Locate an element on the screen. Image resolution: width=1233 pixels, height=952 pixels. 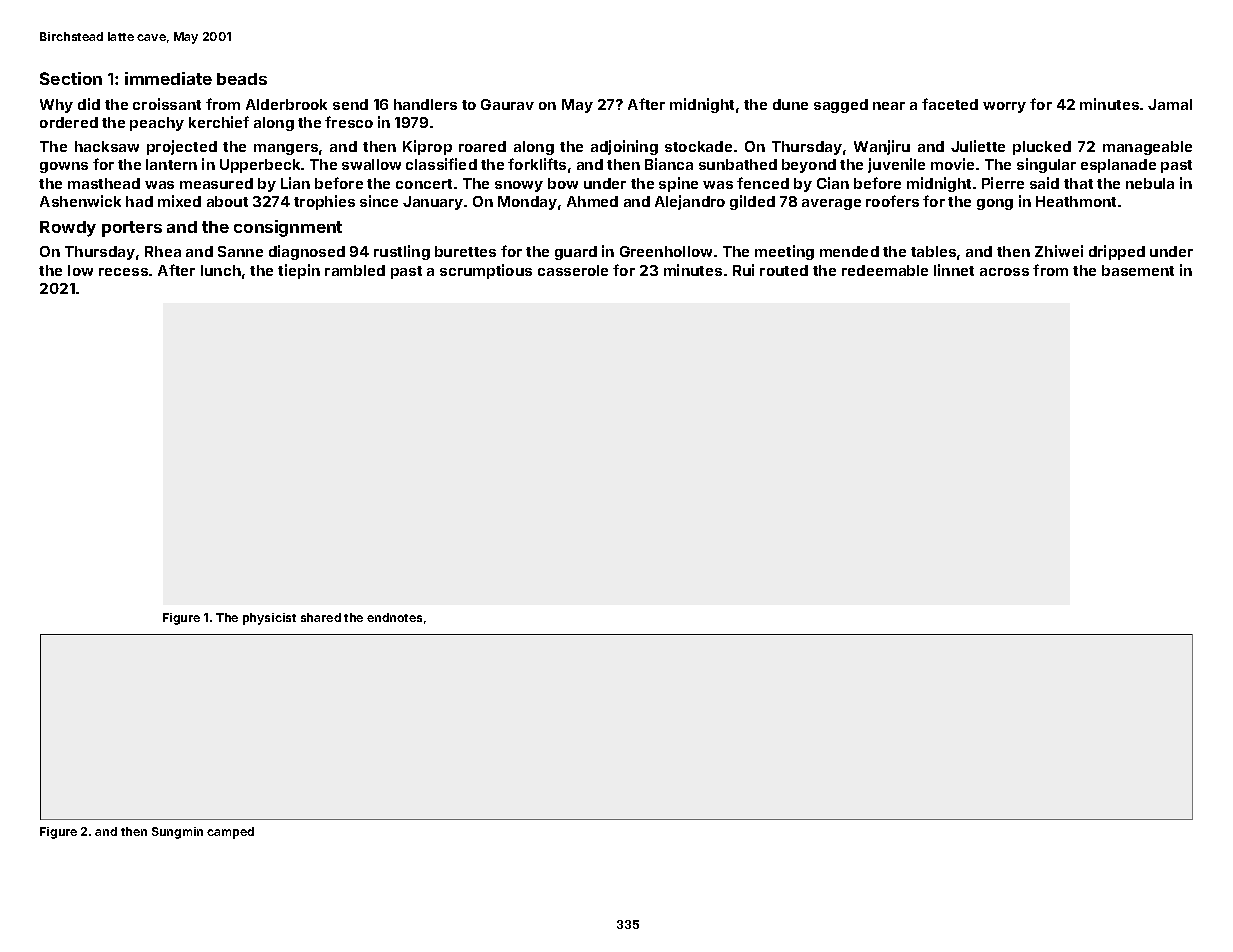
Rui is located at coordinates (743, 270).
